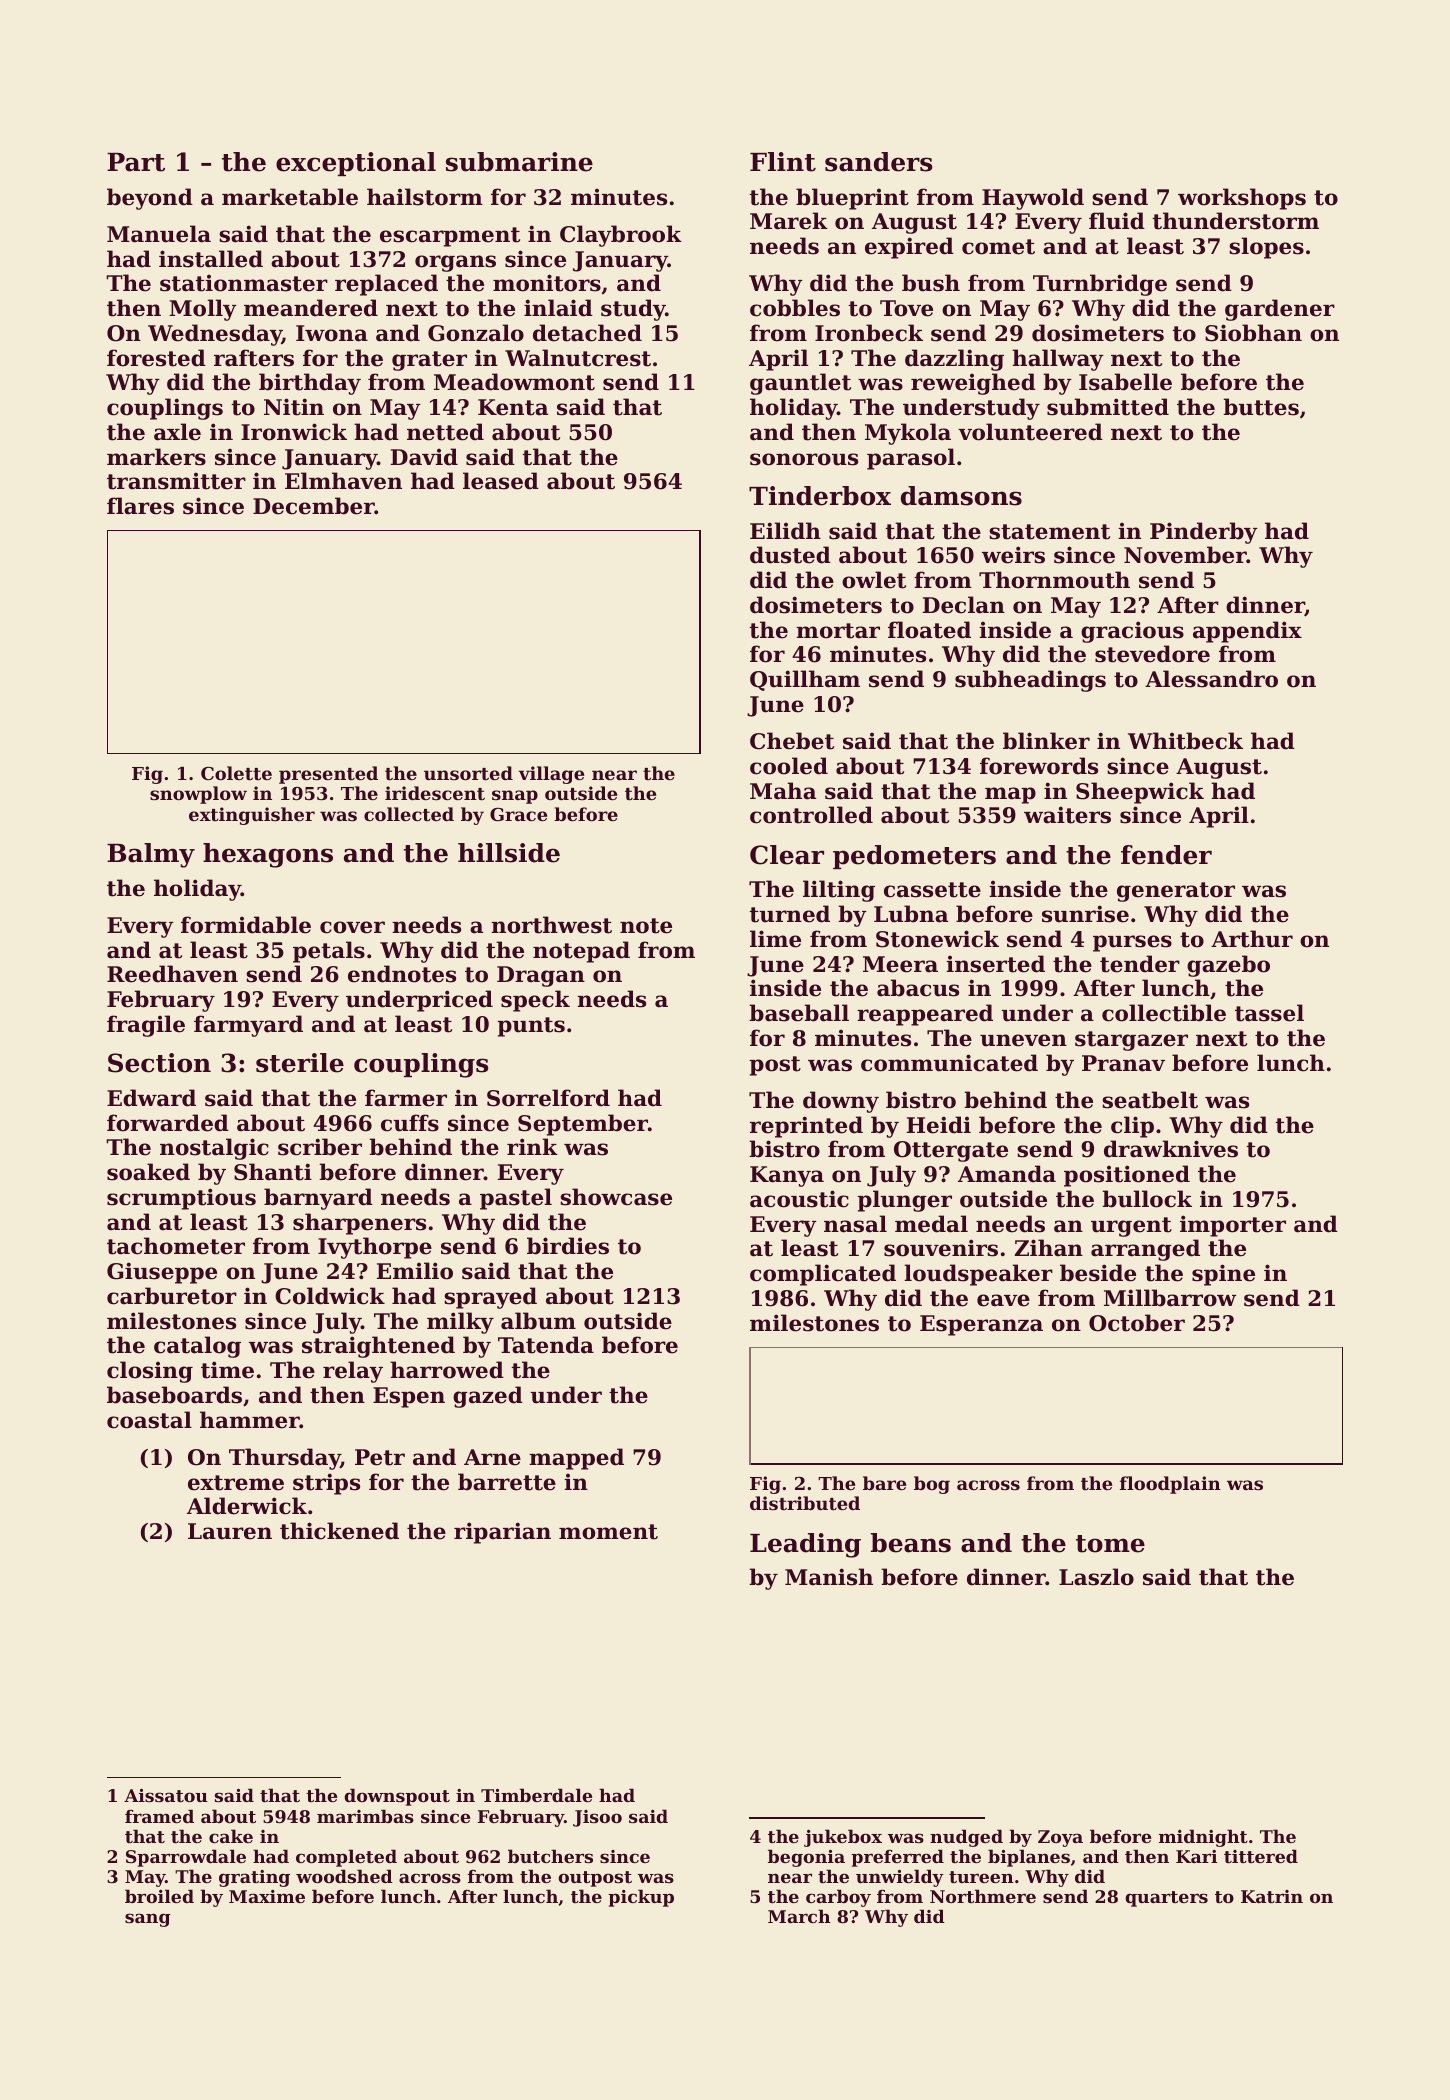  What do you see at coordinates (136, 162) in the screenshot?
I see `Part` at bounding box center [136, 162].
